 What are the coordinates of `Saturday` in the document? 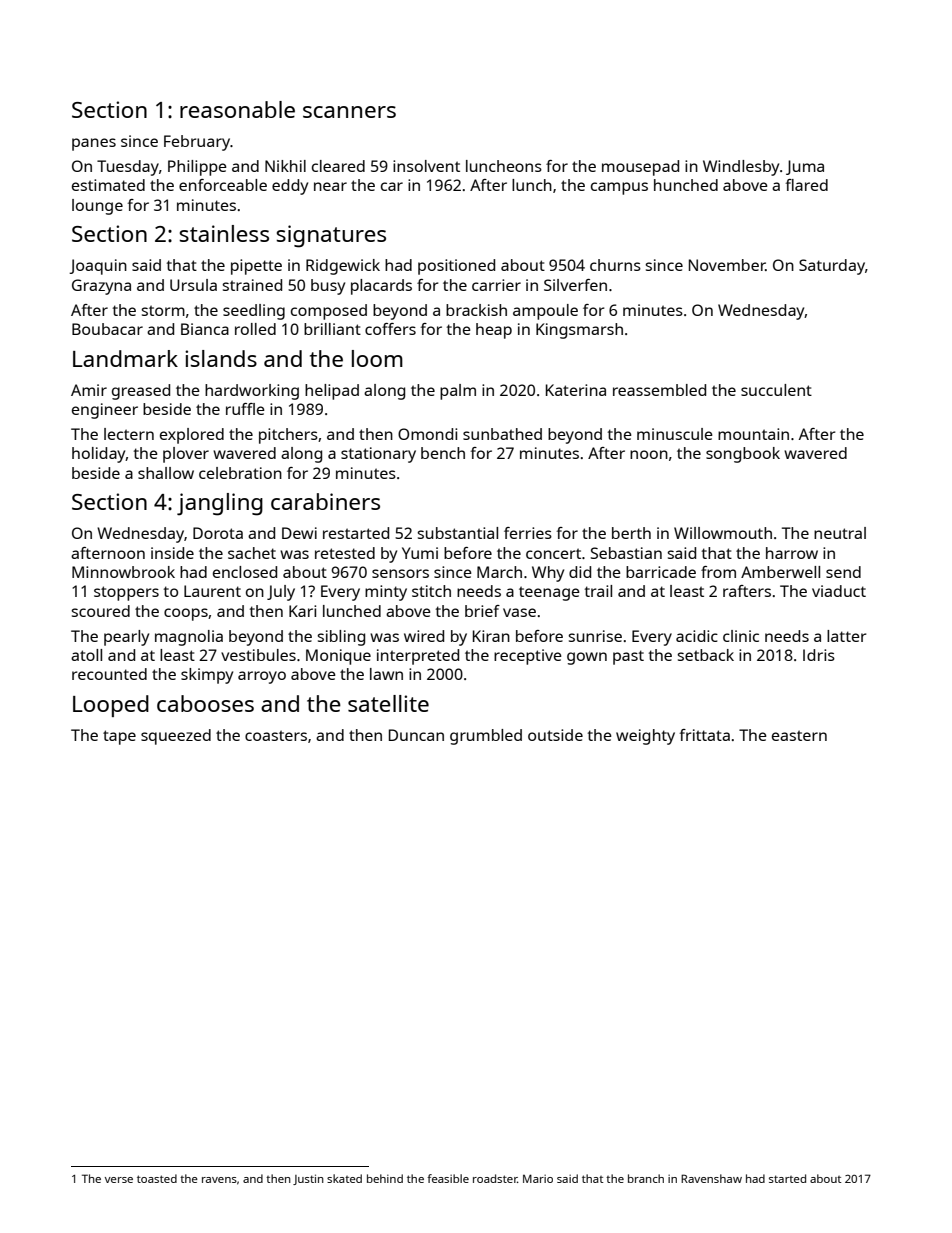 It's located at (832, 267).
